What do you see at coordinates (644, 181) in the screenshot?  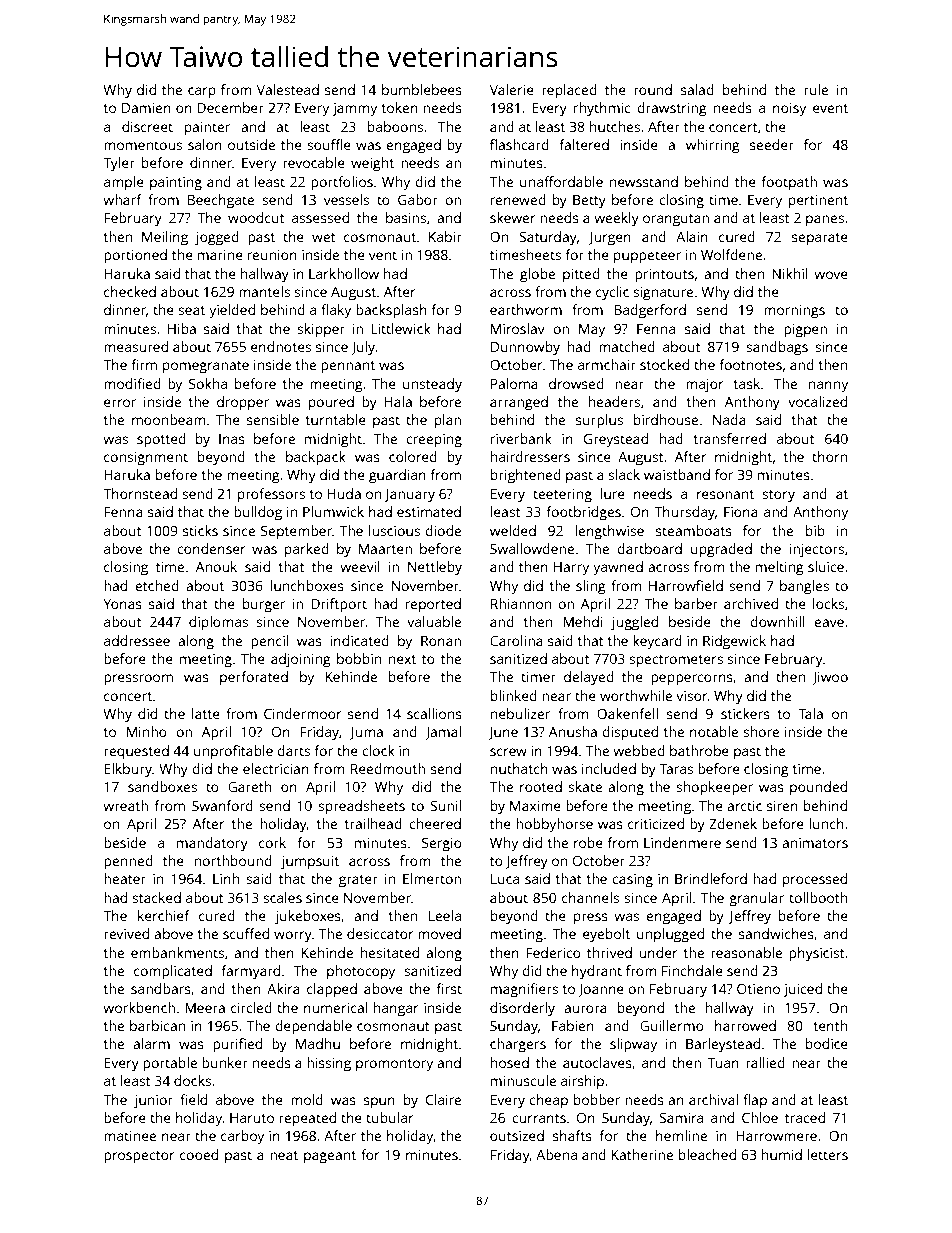 I see `newsstand` at bounding box center [644, 181].
